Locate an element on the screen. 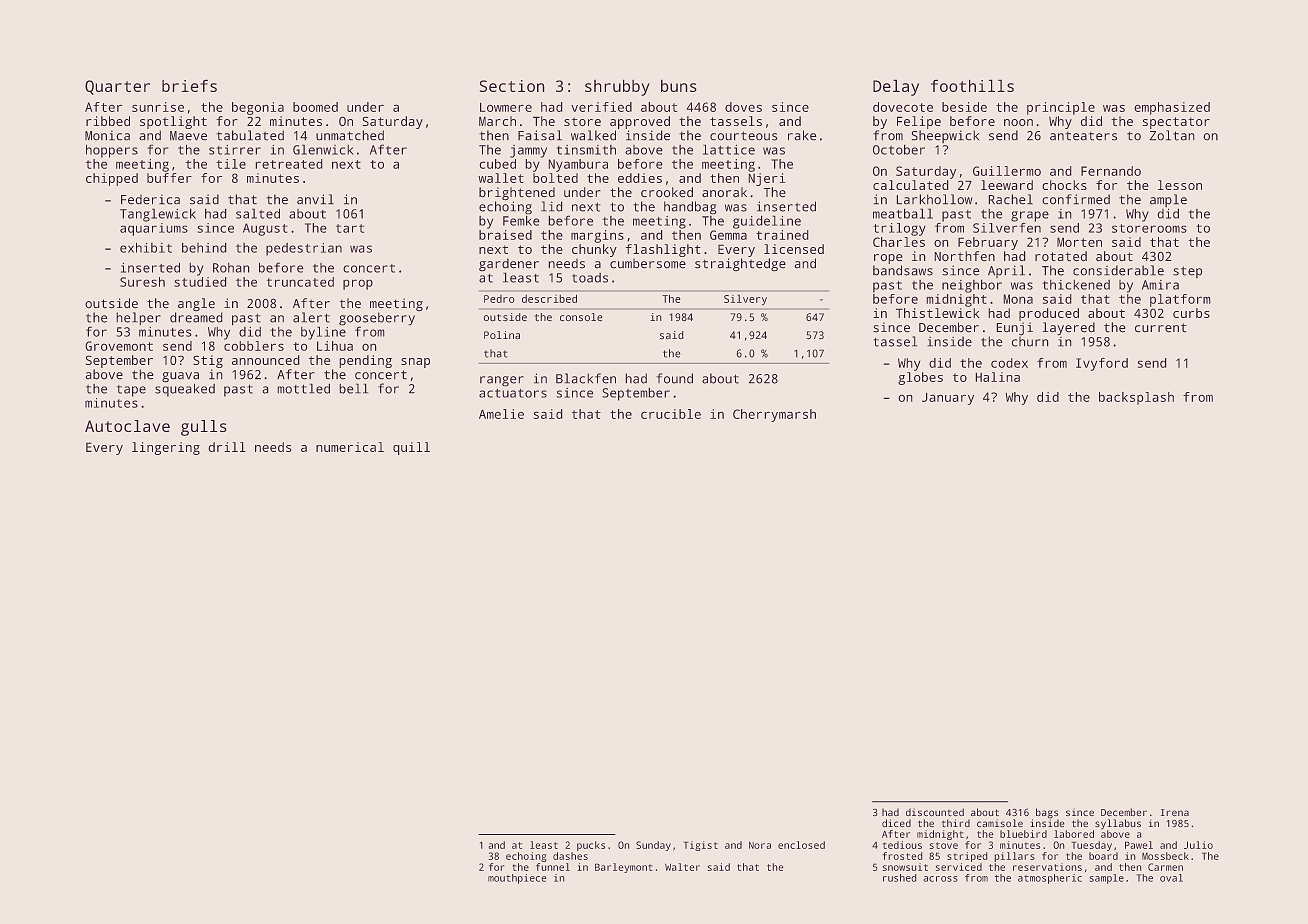 The image size is (1308, 924). mouthpiece is located at coordinates (517, 879).
